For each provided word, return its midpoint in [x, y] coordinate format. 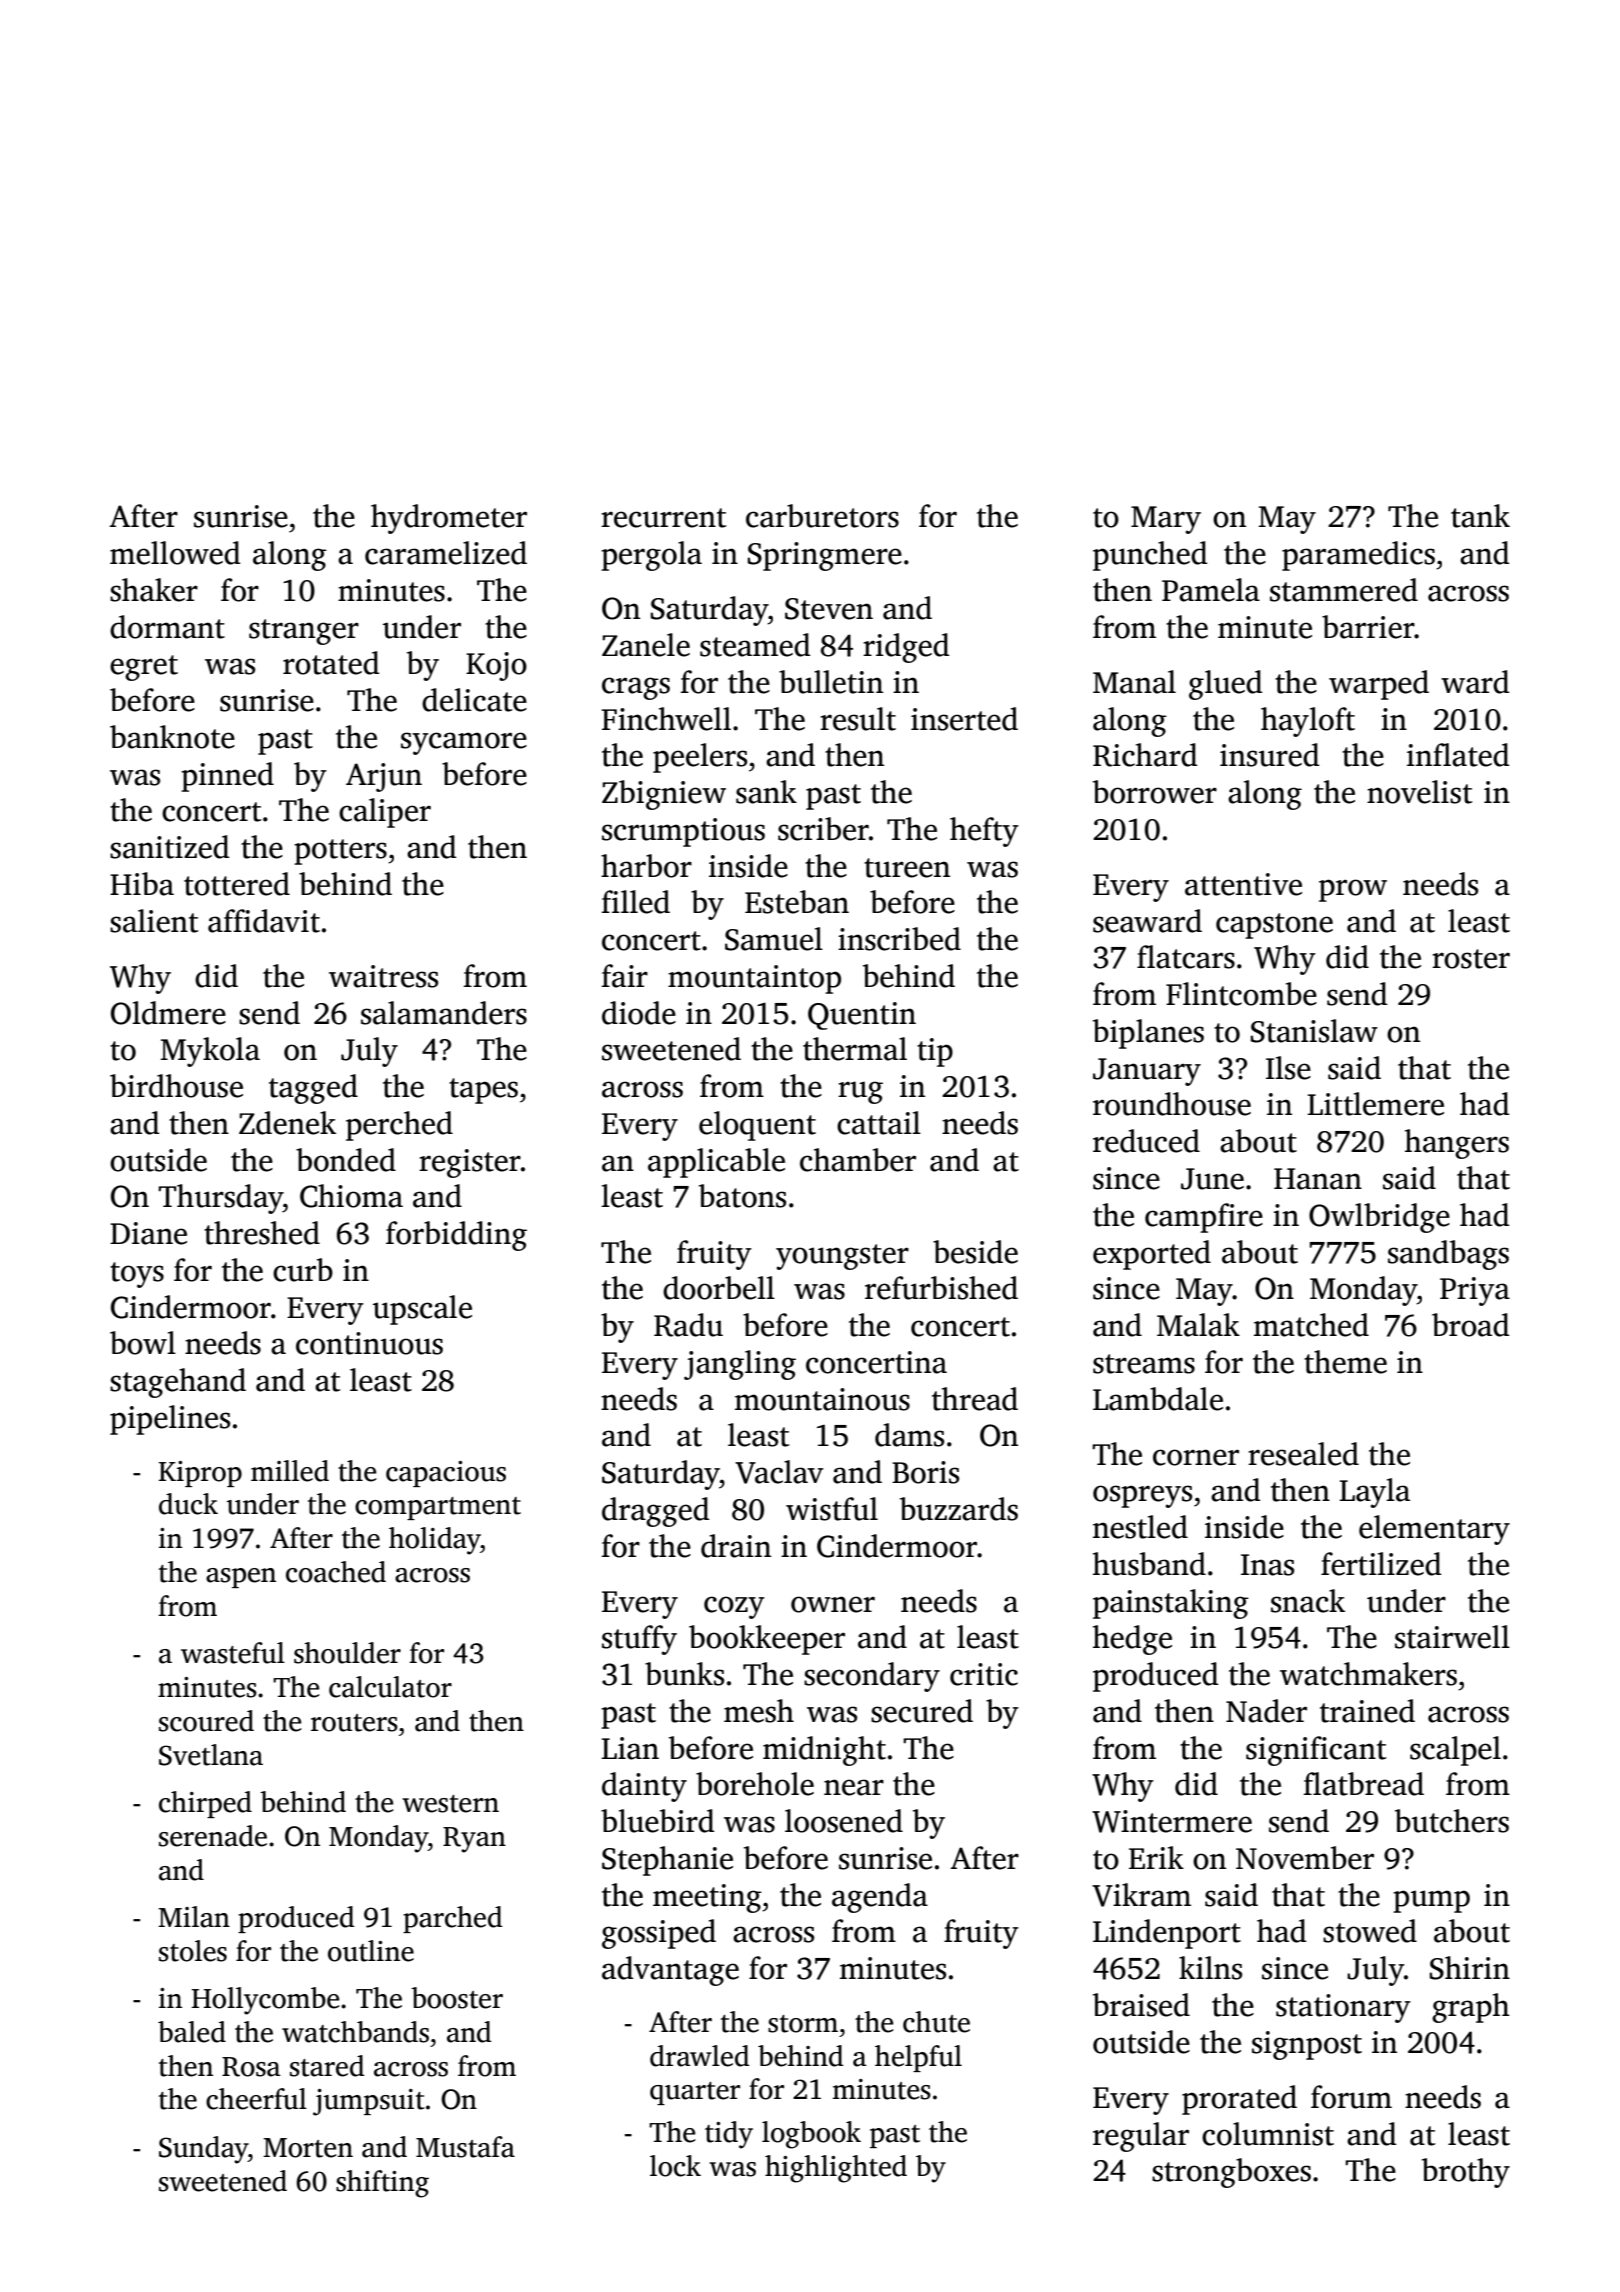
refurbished [941, 1288]
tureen [907, 868]
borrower [1155, 792]
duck [188, 1504]
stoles [193, 1951]
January [1147, 1072]
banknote [172, 737]
